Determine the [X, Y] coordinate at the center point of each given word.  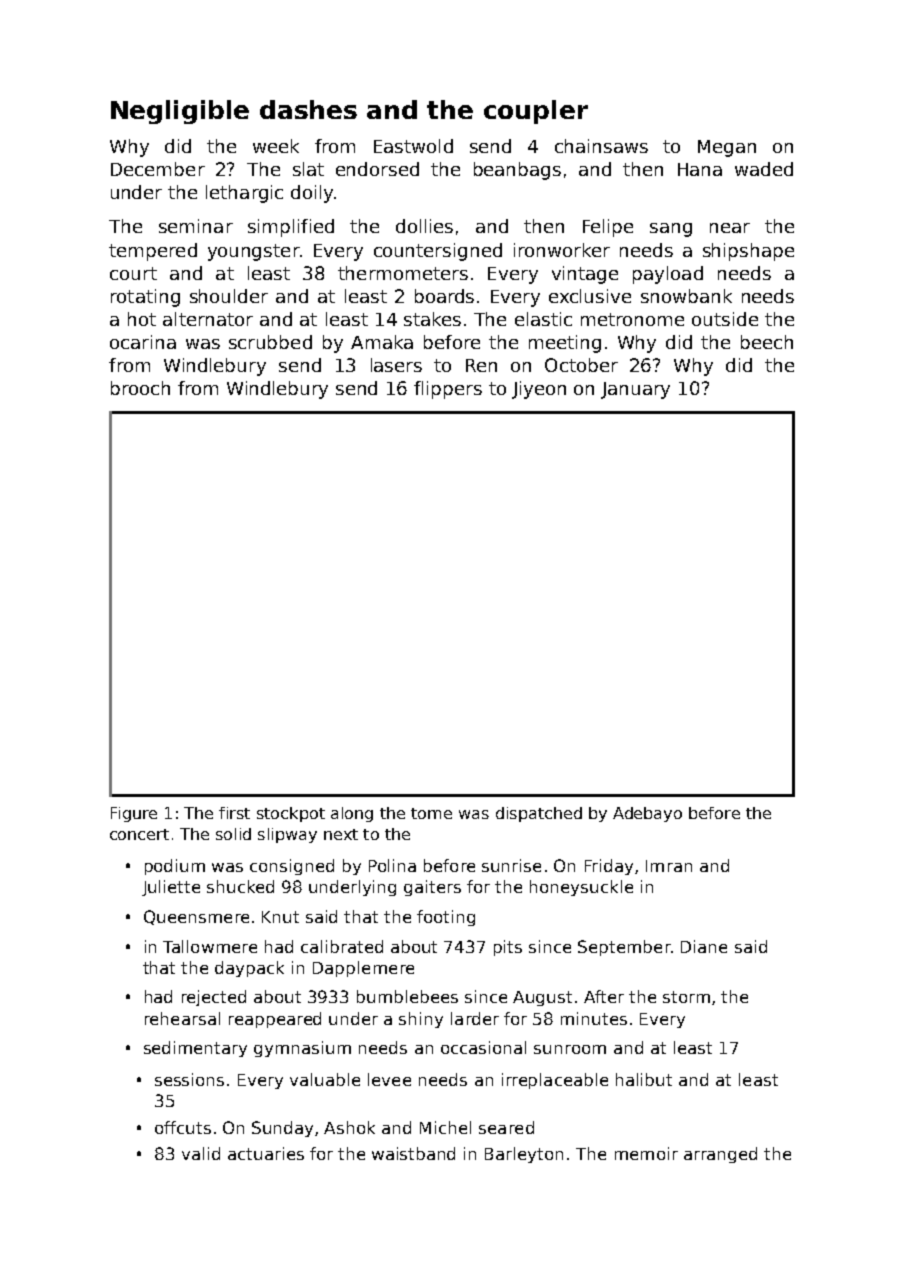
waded [764, 169]
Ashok [349, 1127]
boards [444, 296]
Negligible [180, 112]
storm [686, 997]
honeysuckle [581, 888]
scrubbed [270, 342]
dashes [308, 109]
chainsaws [601, 146]
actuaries [266, 1153]
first [234, 813]
